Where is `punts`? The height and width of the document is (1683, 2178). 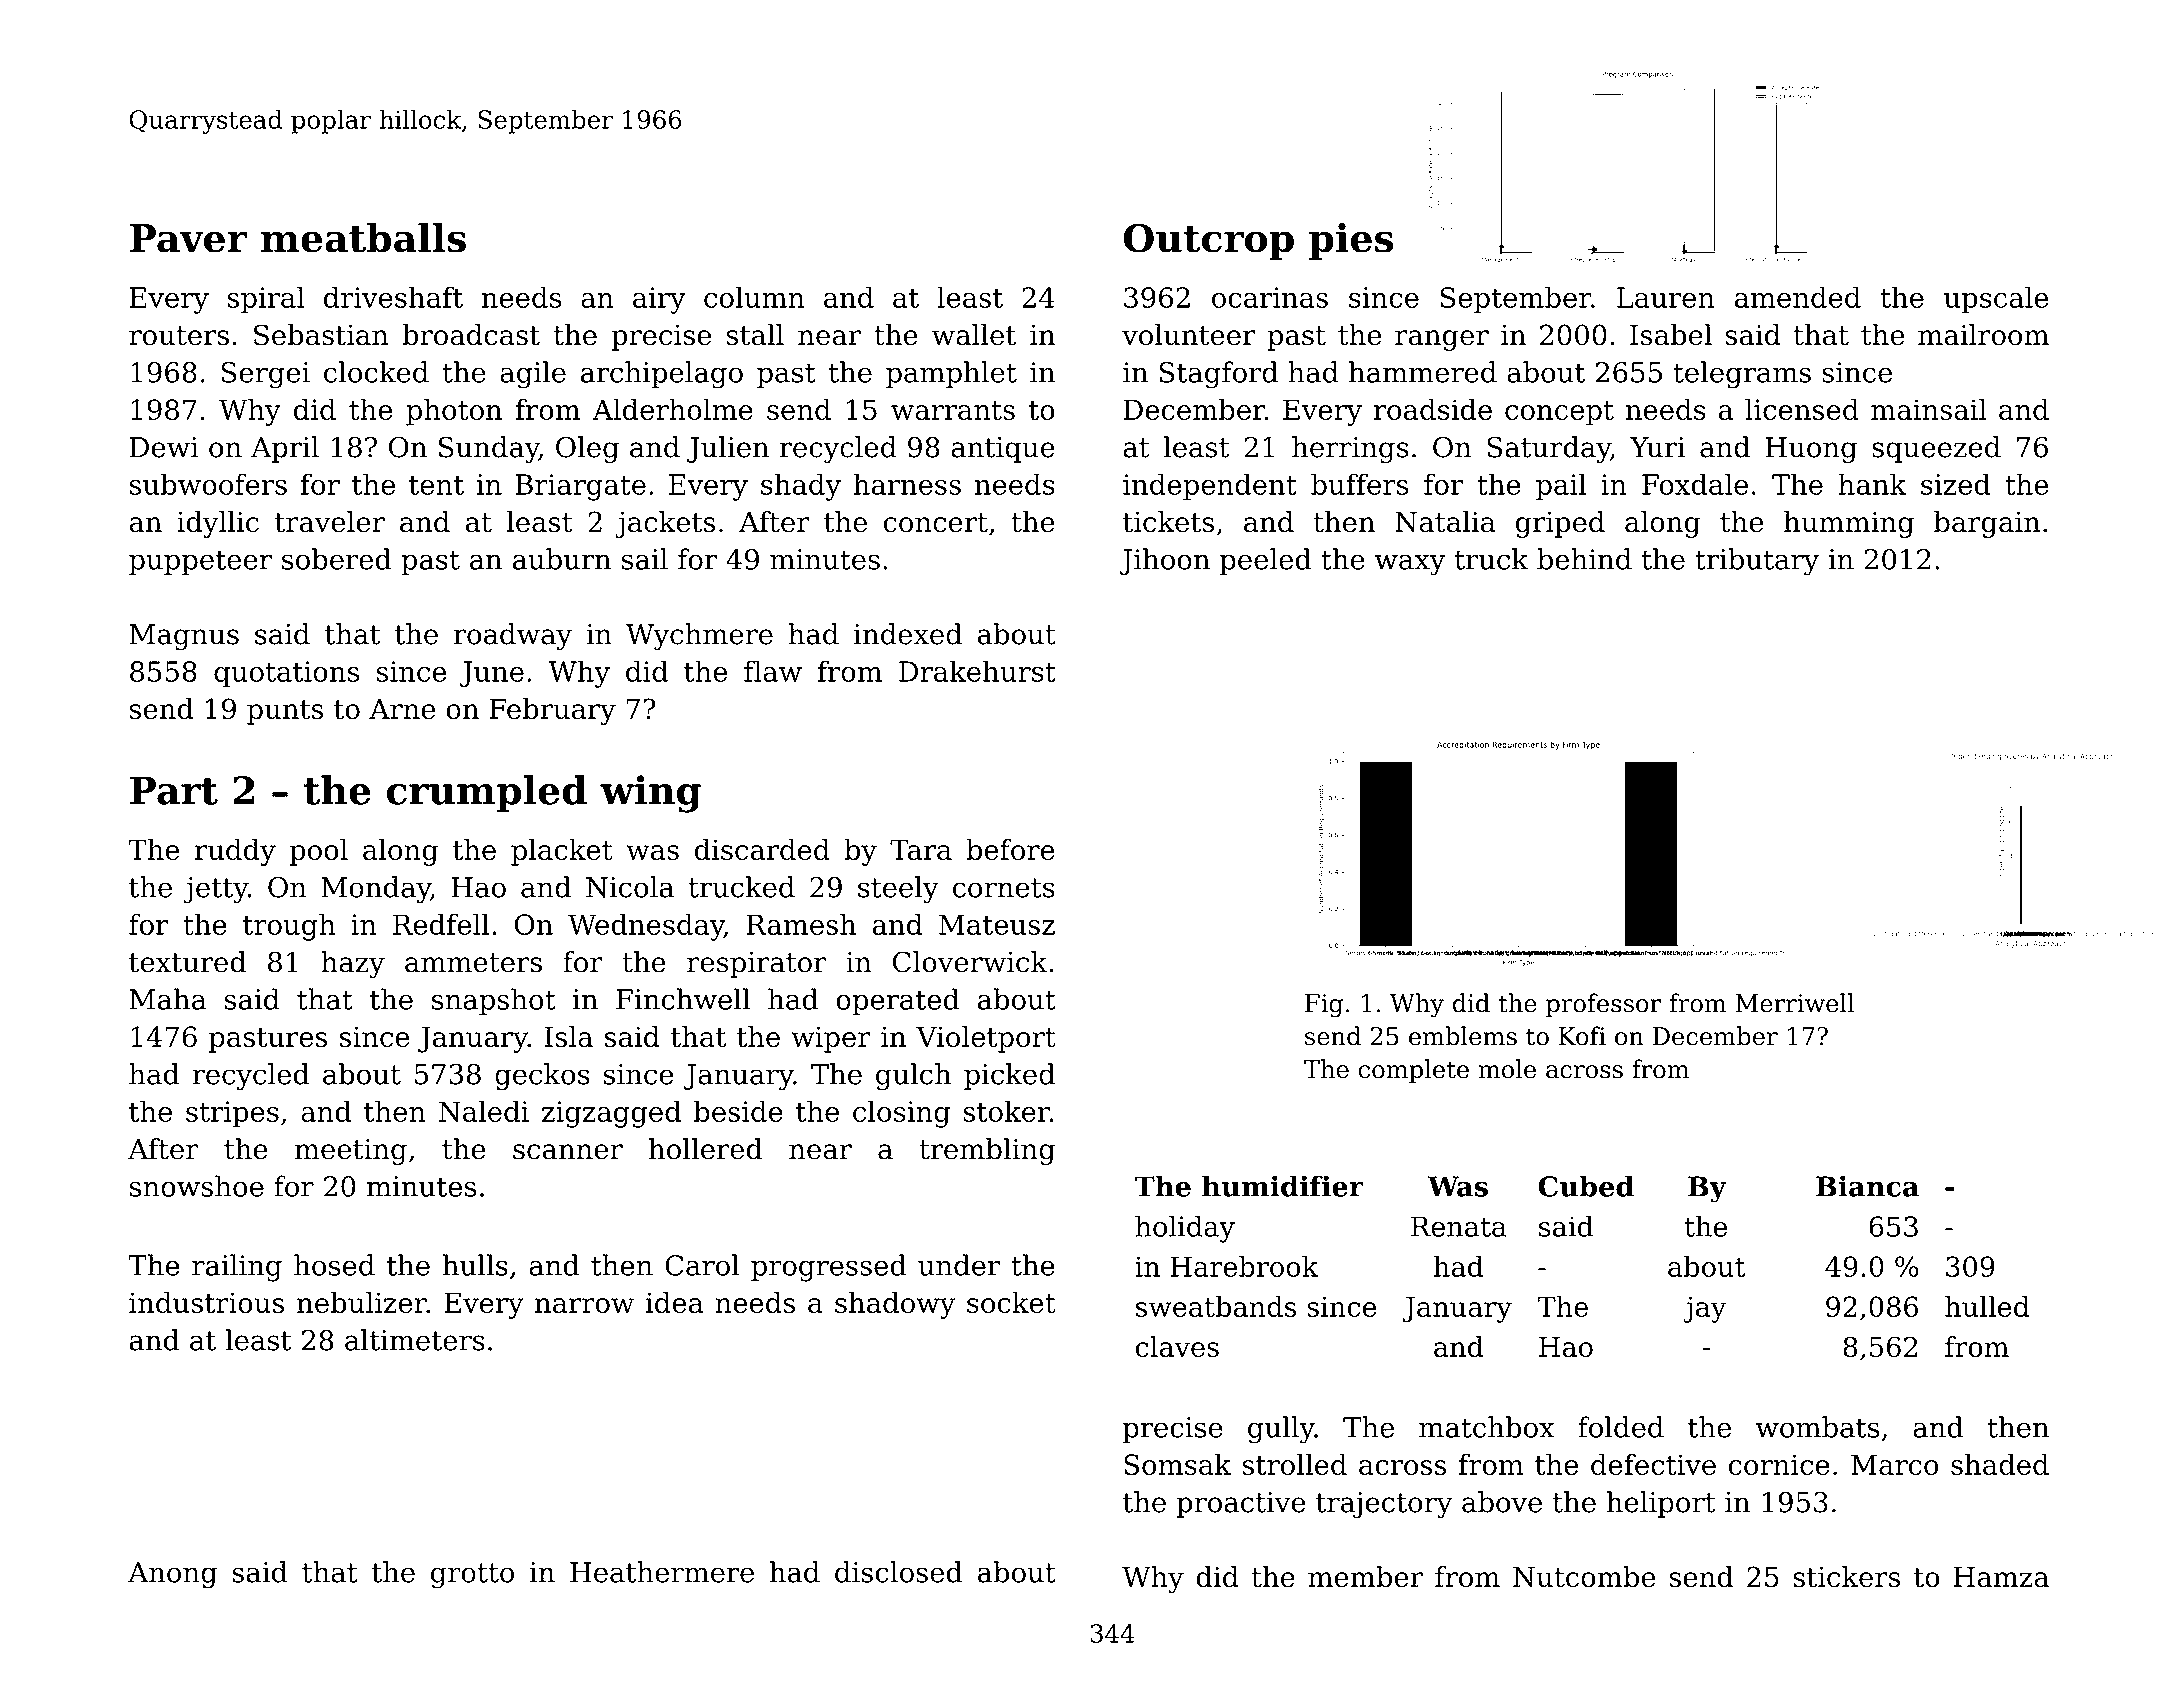
punts is located at coordinates (285, 712).
